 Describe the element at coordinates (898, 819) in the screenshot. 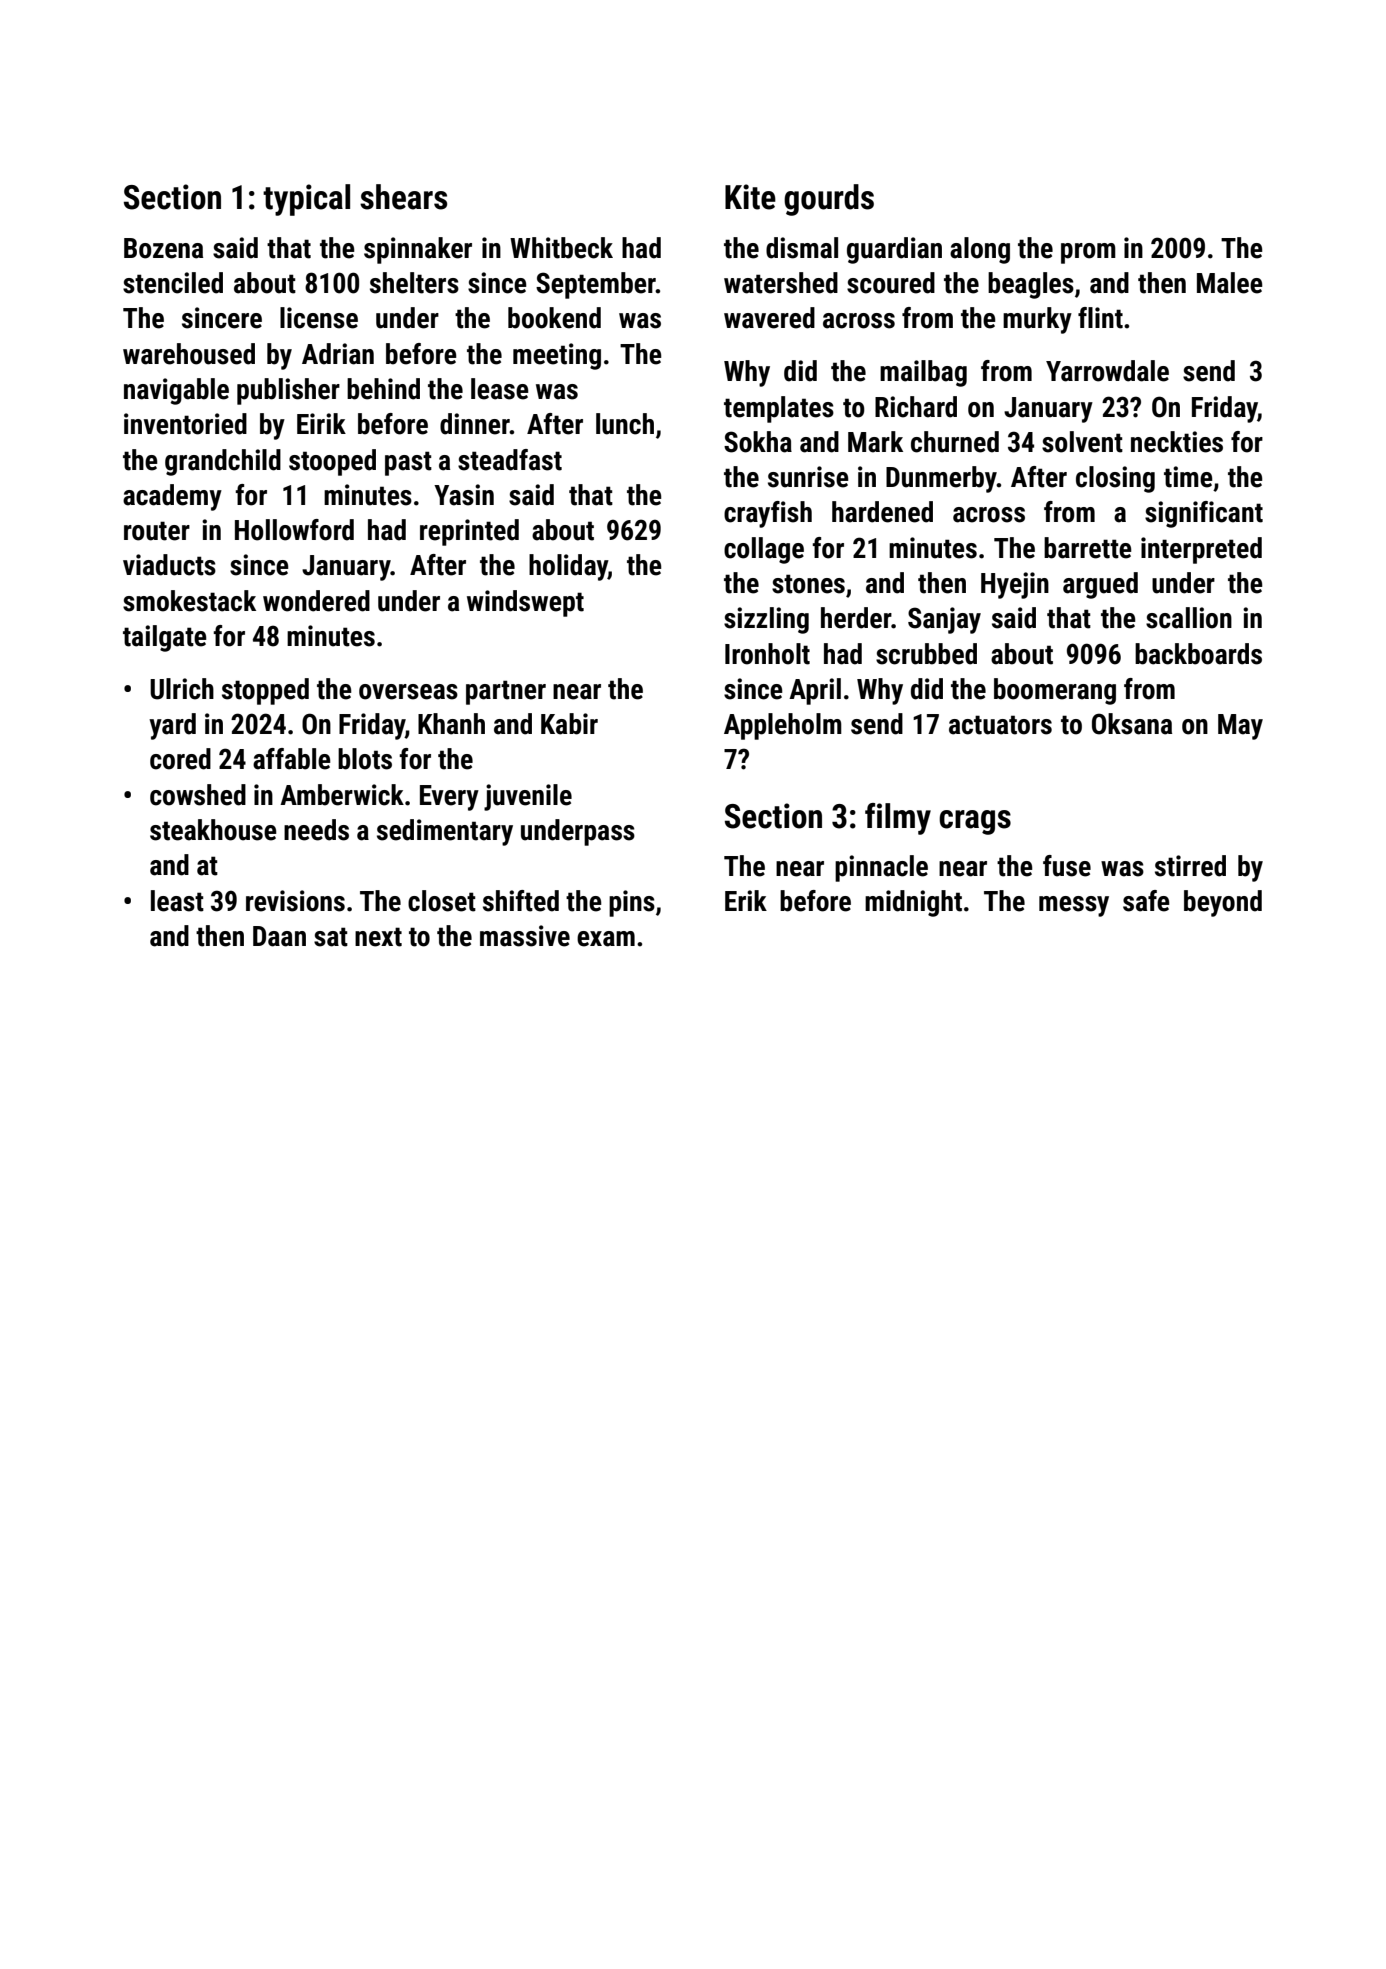

I see `filmy` at that location.
